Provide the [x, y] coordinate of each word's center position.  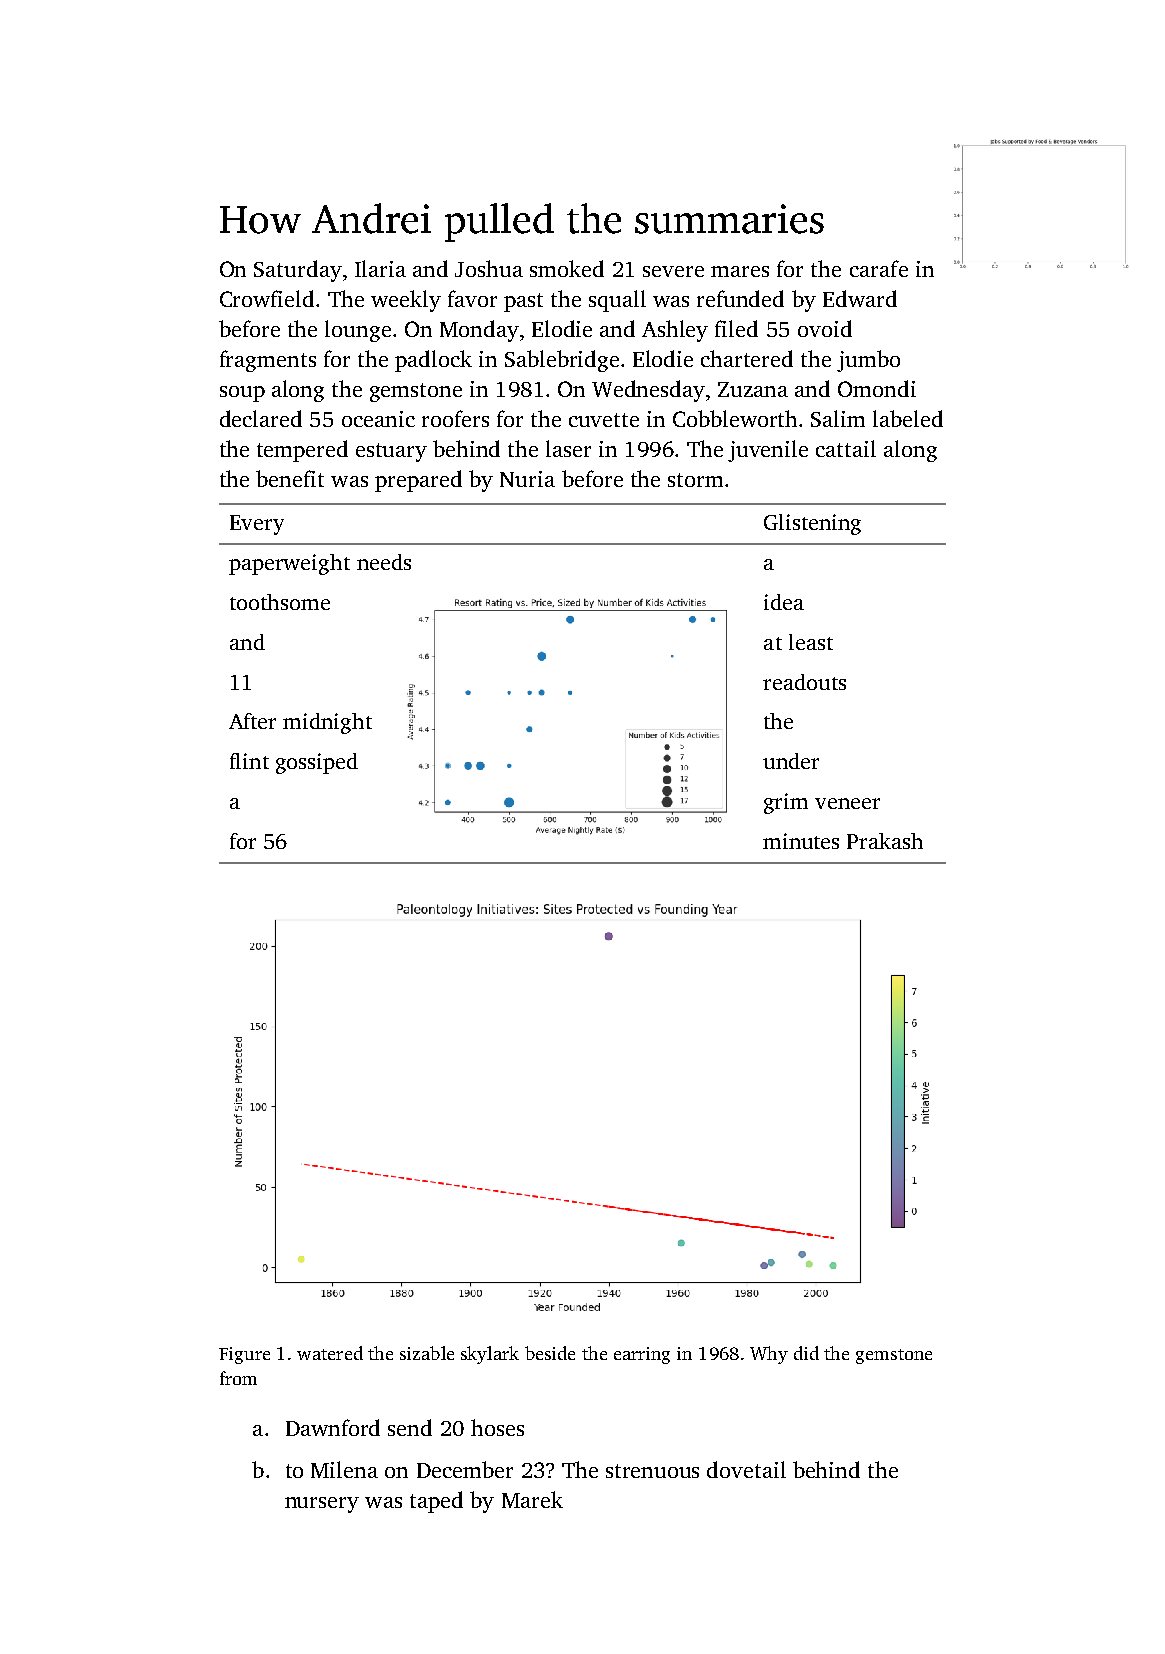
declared [261, 418]
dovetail [746, 1469]
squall [617, 301]
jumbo [868, 361]
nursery [322, 1505]
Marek [532, 1499]
